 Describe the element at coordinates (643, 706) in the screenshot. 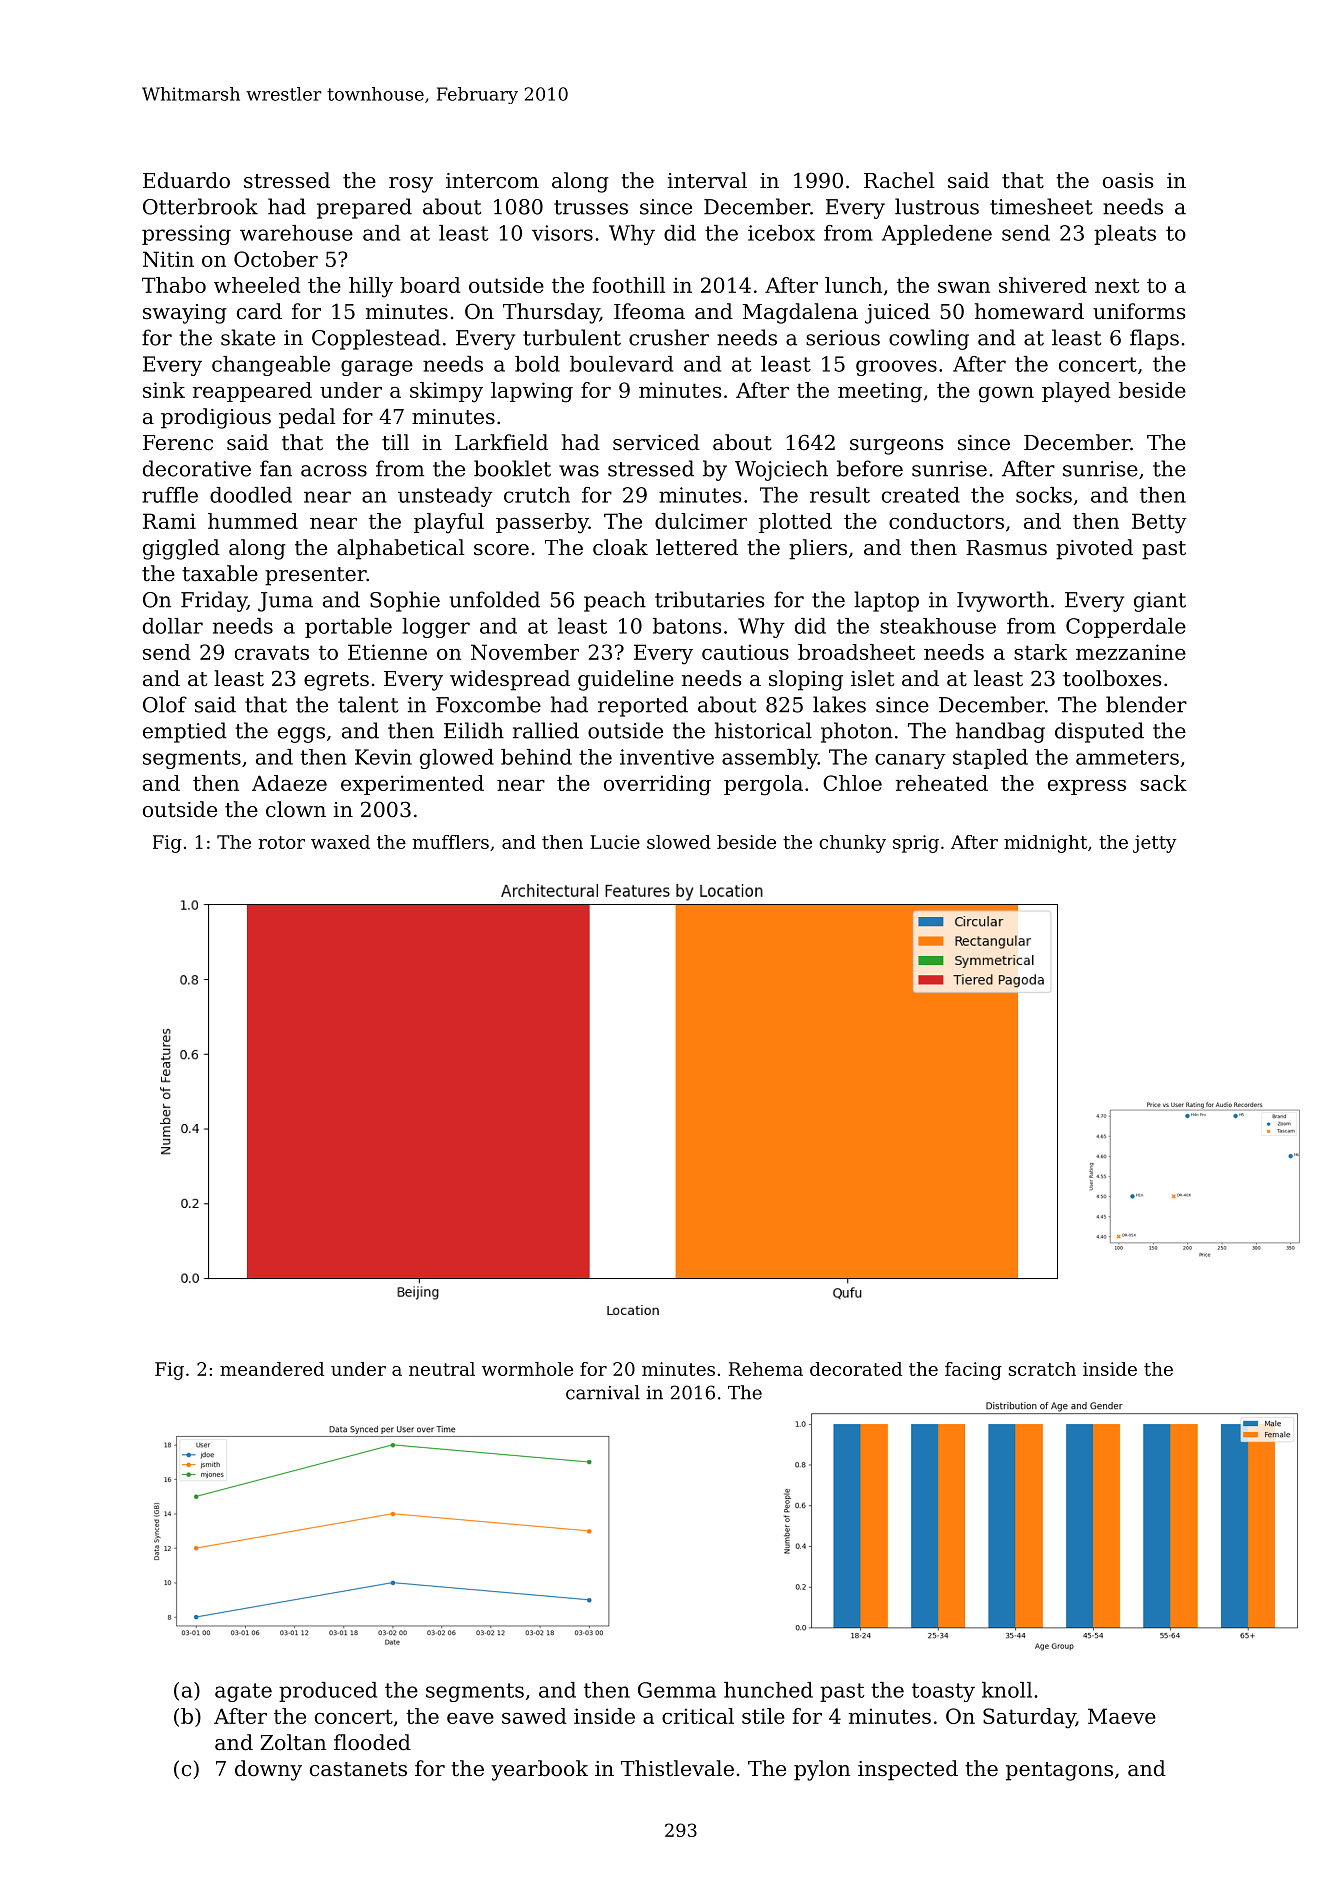

I see `reported` at that location.
